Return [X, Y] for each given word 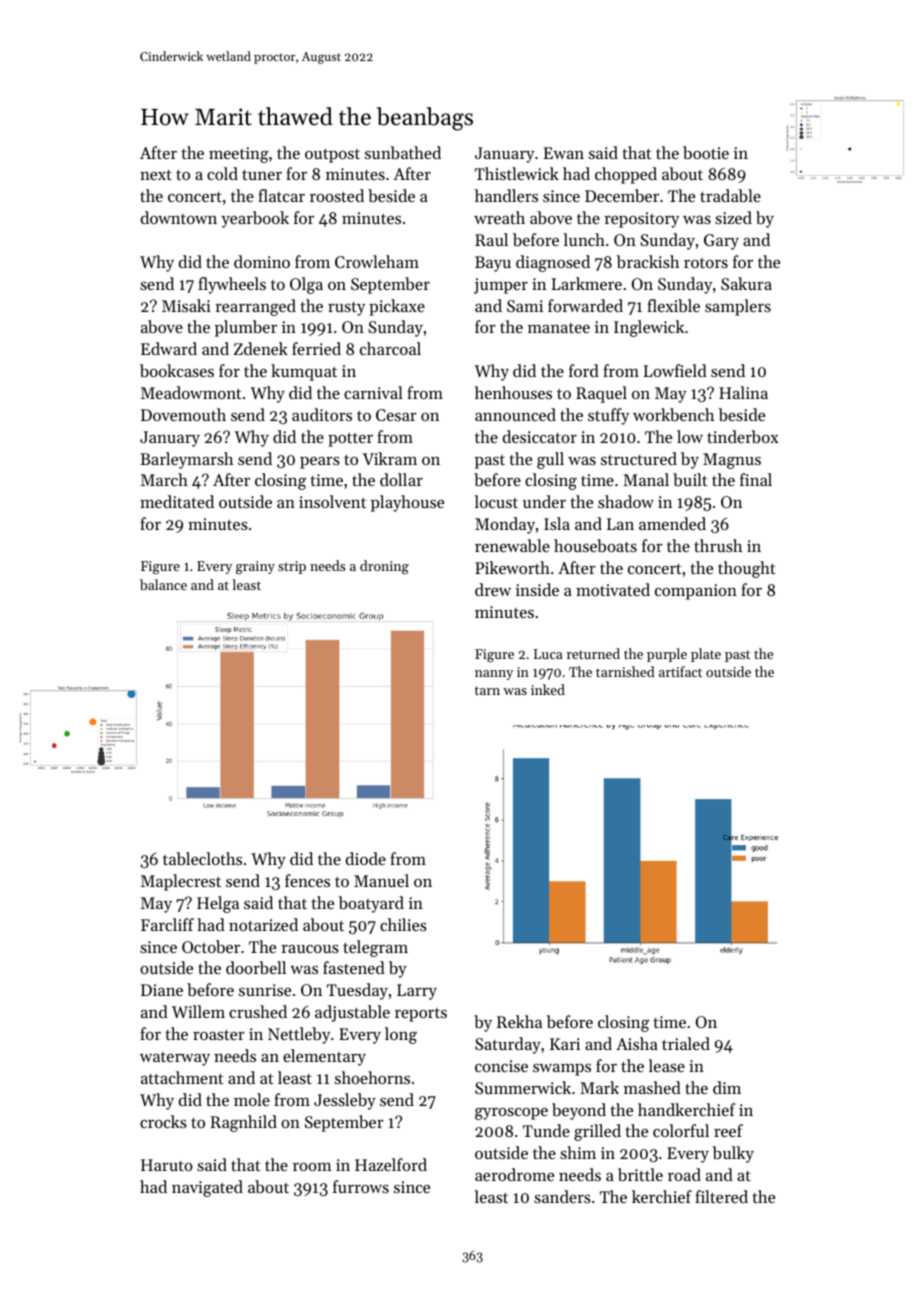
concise [501, 1066]
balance [163, 584]
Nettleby [299, 1035]
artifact [680, 671]
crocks [163, 1121]
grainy [255, 567]
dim [727, 1087]
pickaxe [397, 307]
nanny [494, 675]
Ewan [564, 153]
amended [672, 523]
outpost [332, 155]
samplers [738, 307]
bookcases [177, 370]
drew [493, 589]
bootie [706, 152]
